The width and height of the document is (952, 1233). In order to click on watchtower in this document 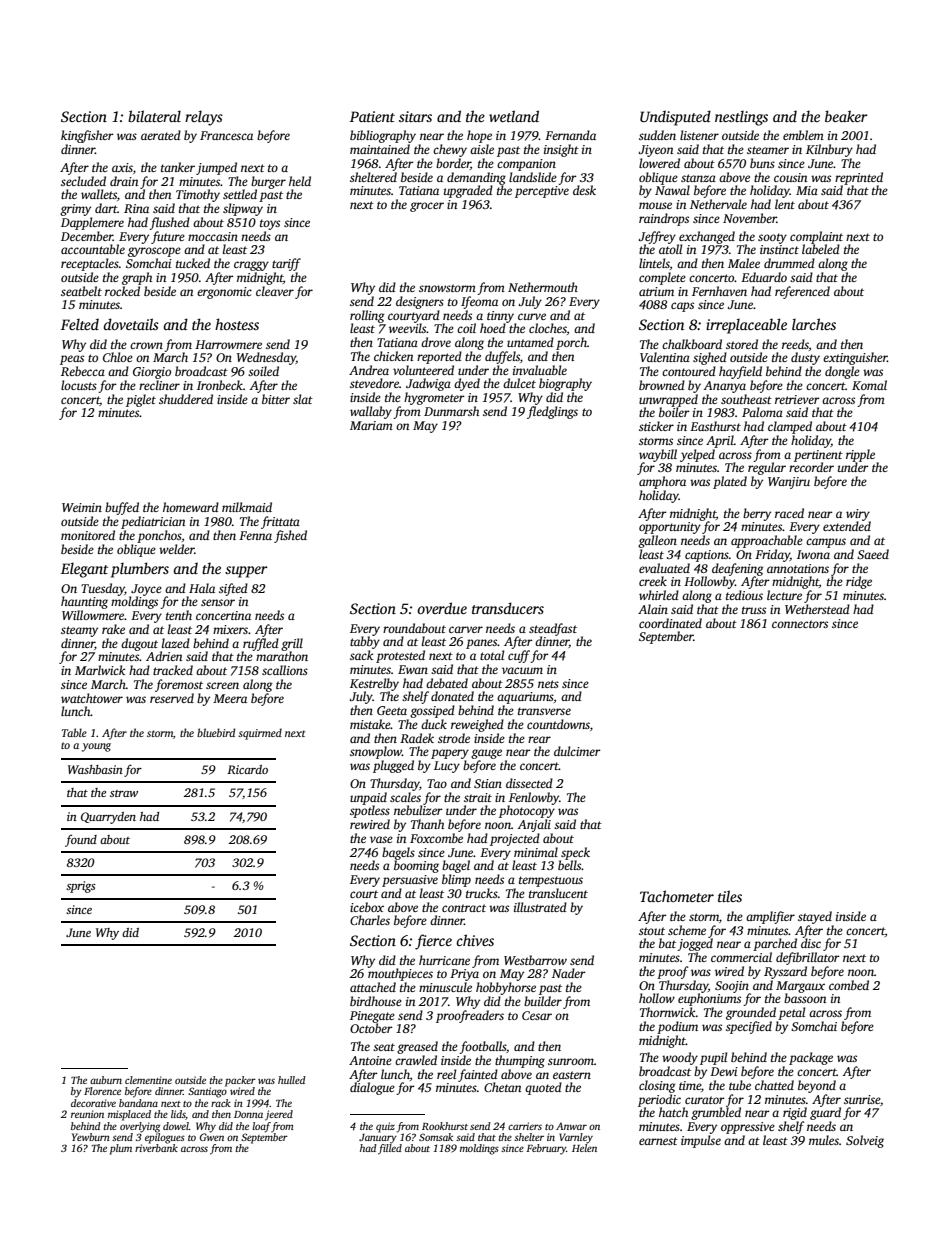, I will do `click(92, 698)`.
